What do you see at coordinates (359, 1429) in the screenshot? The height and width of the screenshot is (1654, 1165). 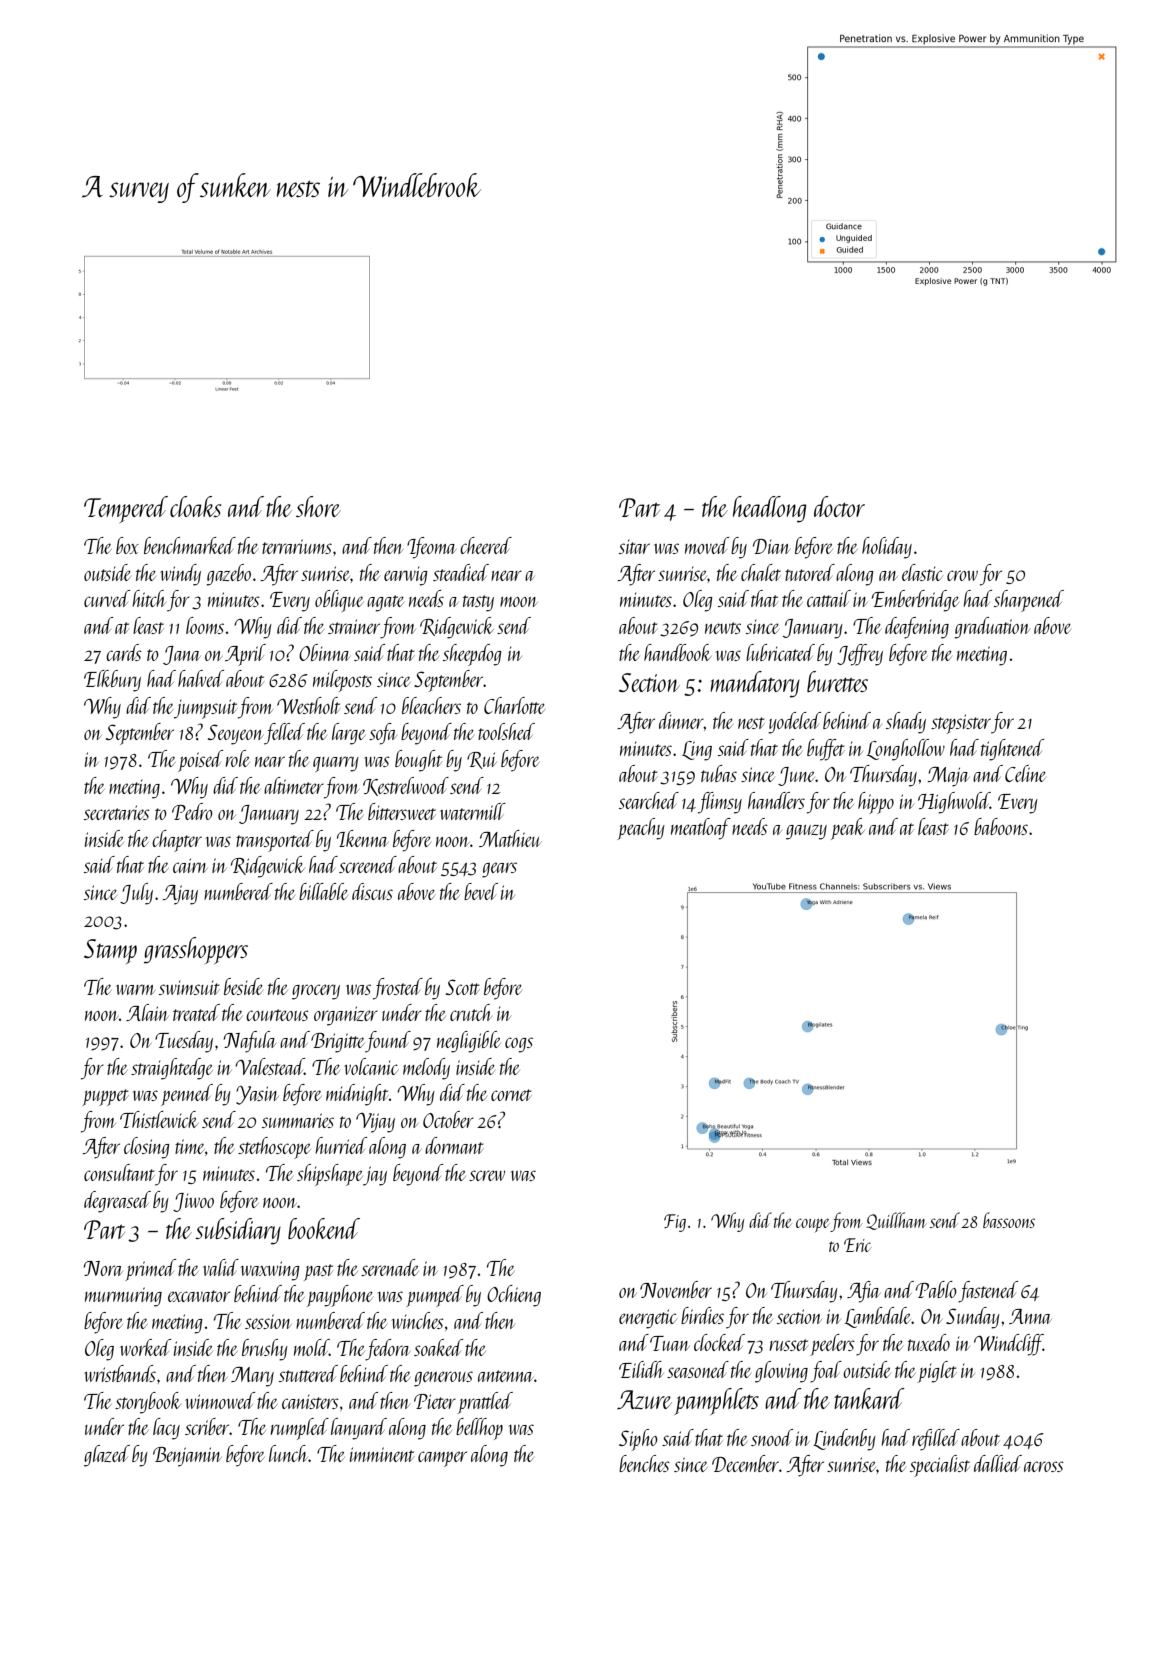 I see `lanyard` at bounding box center [359, 1429].
